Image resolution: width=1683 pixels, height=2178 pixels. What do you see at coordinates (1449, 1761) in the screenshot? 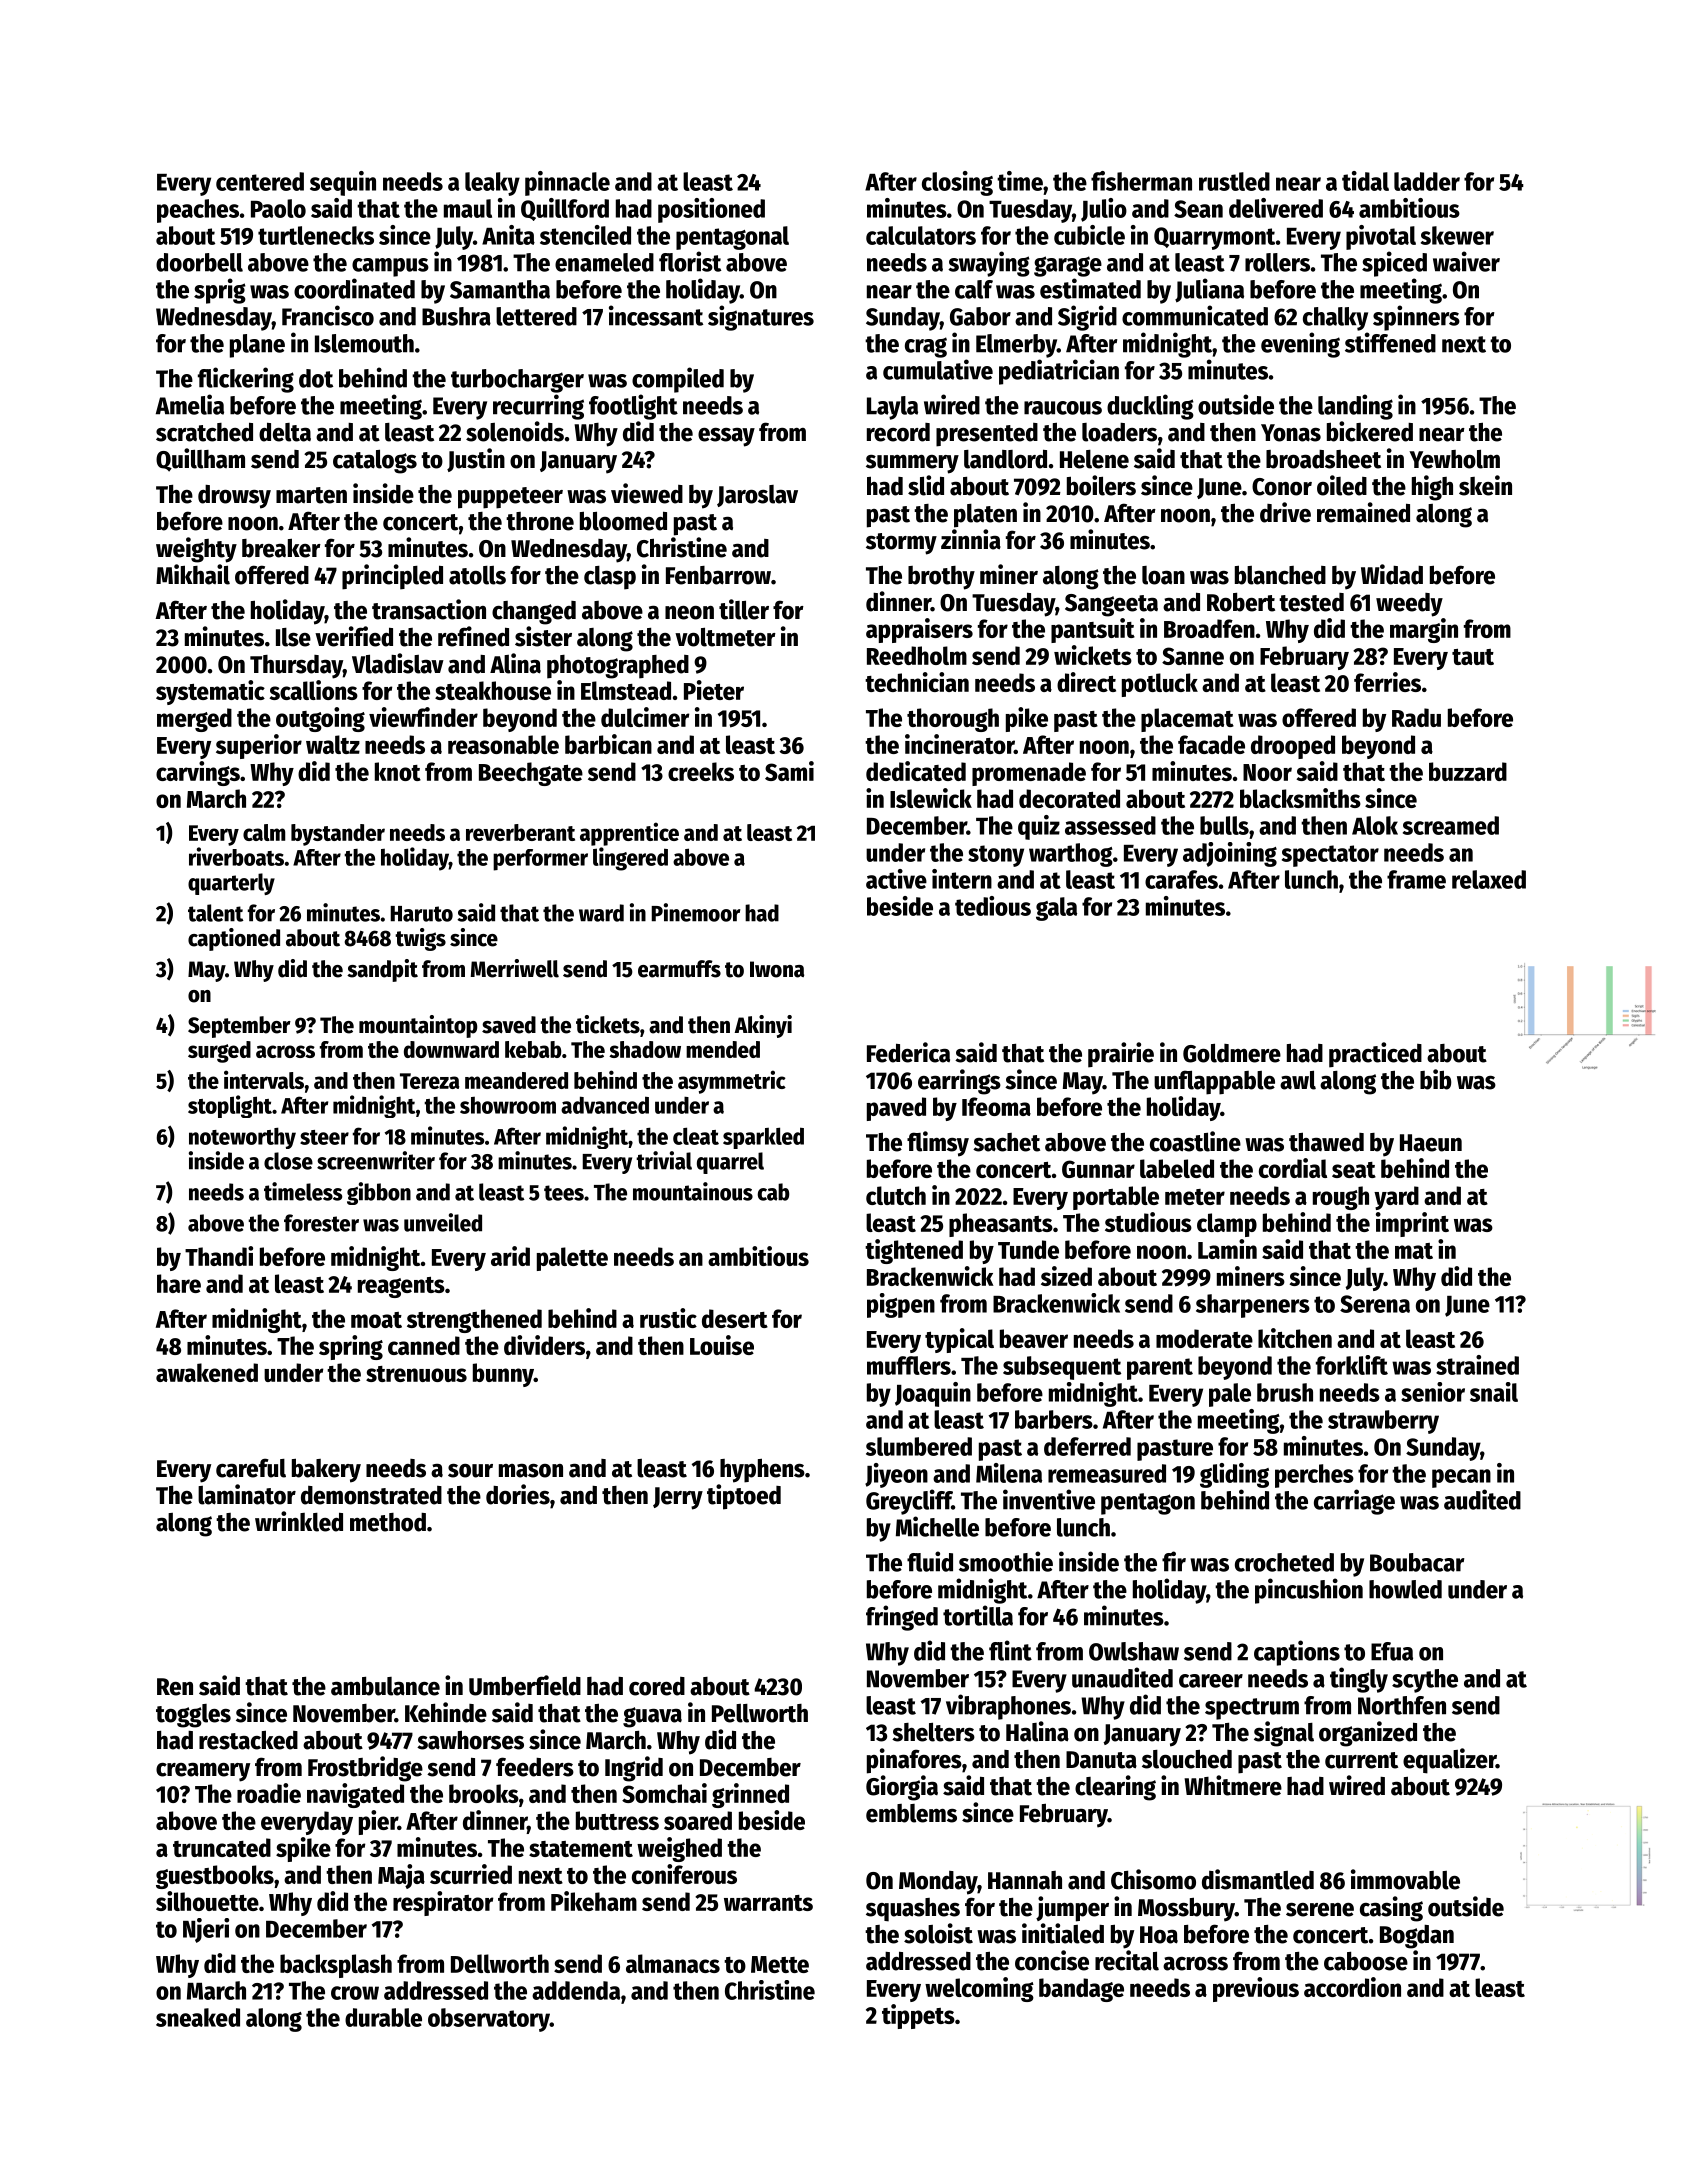
I see `equalizer` at bounding box center [1449, 1761].
